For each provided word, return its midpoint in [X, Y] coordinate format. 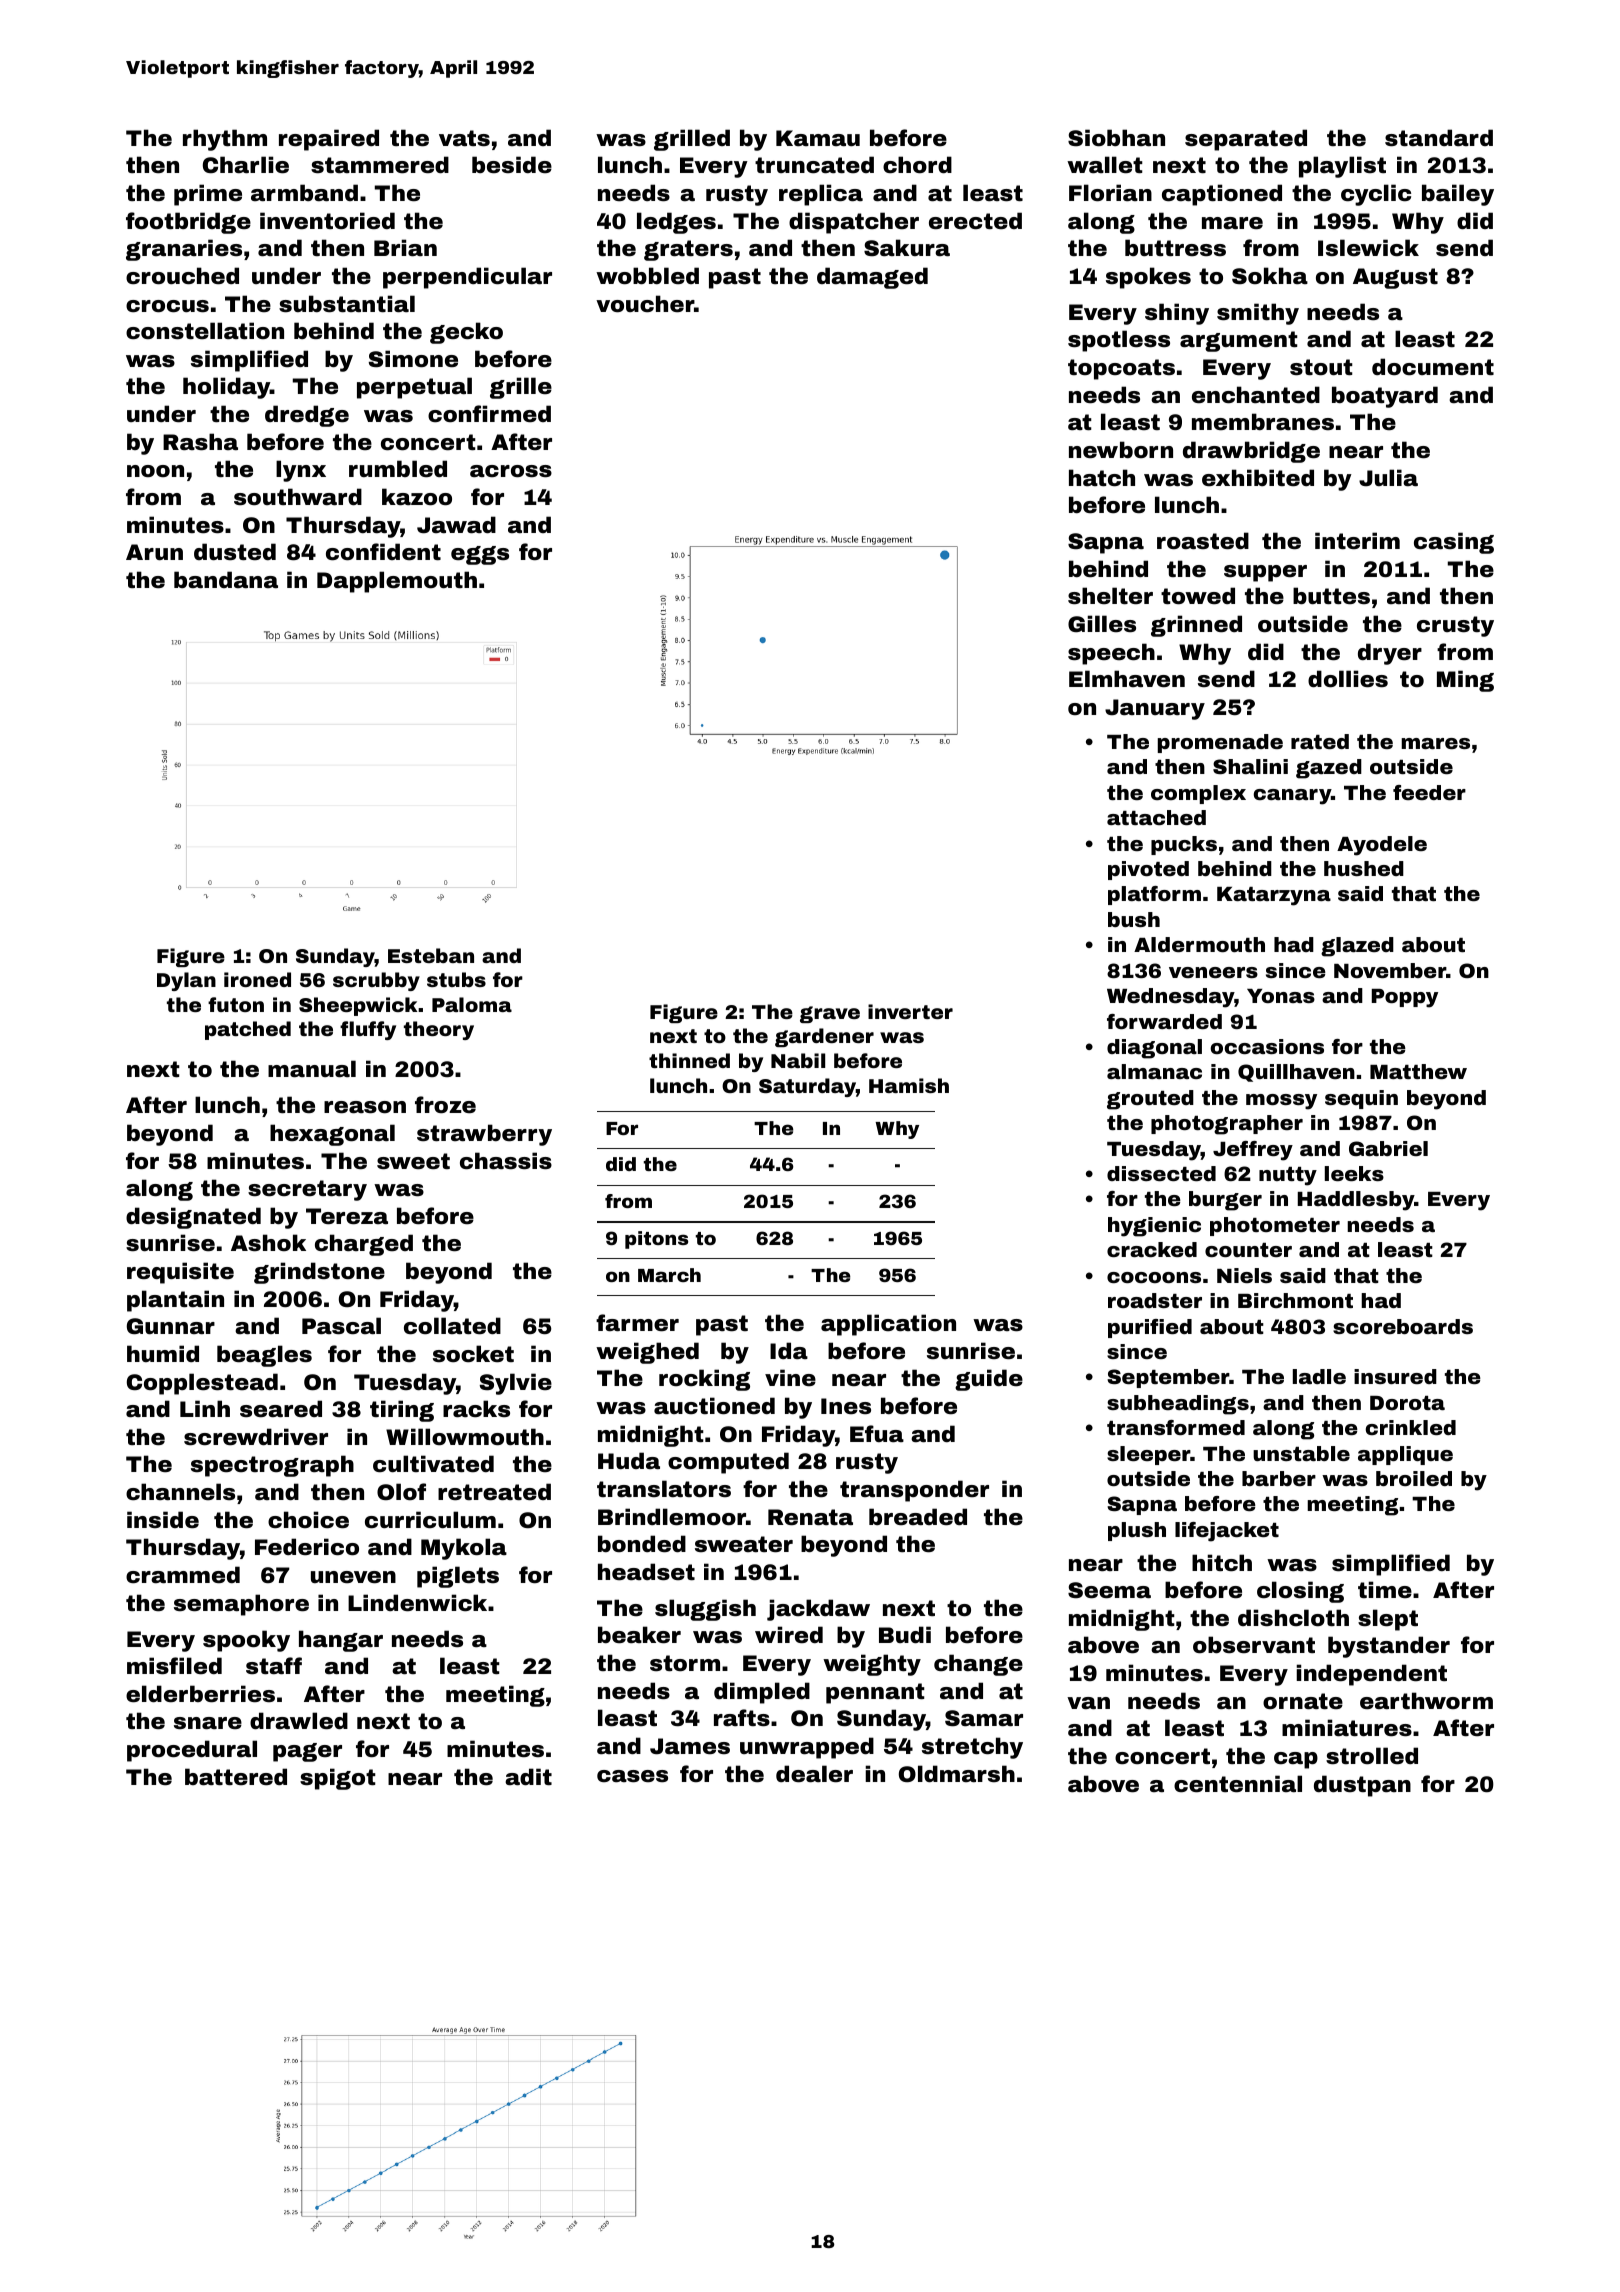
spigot [338, 1779]
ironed [257, 979]
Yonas [1281, 996]
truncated [814, 165]
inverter [910, 1011]
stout [1321, 367]
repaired [329, 140]
